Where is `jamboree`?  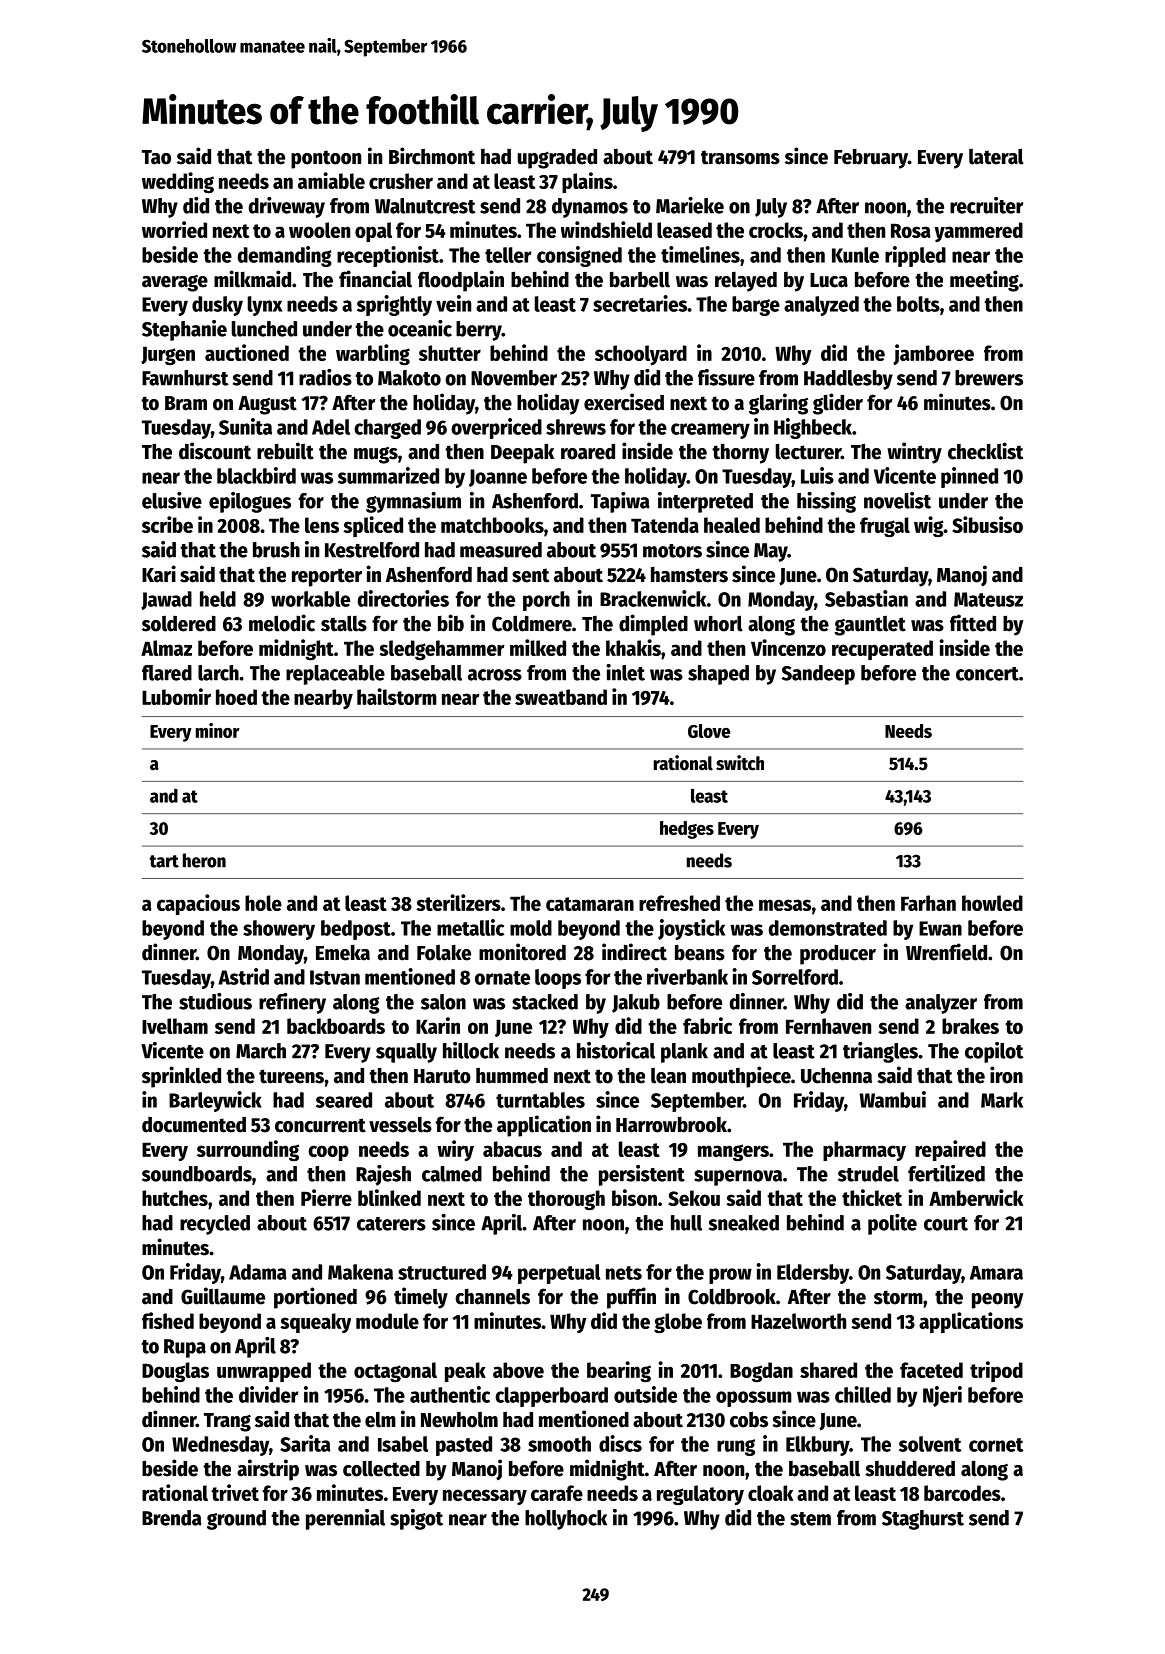
jamboree is located at coordinates (933, 354).
